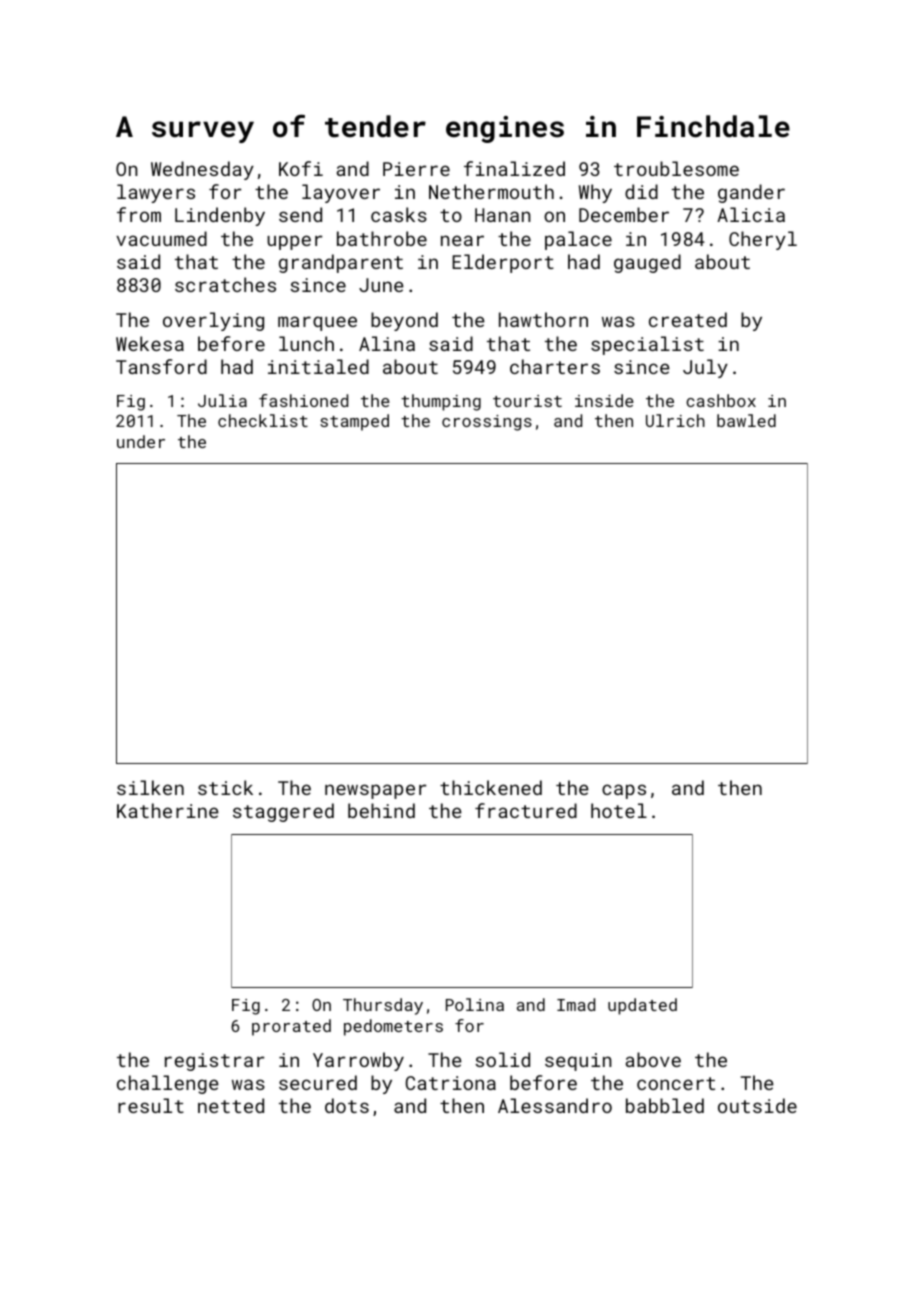  I want to click on prorated, so click(291, 1027).
